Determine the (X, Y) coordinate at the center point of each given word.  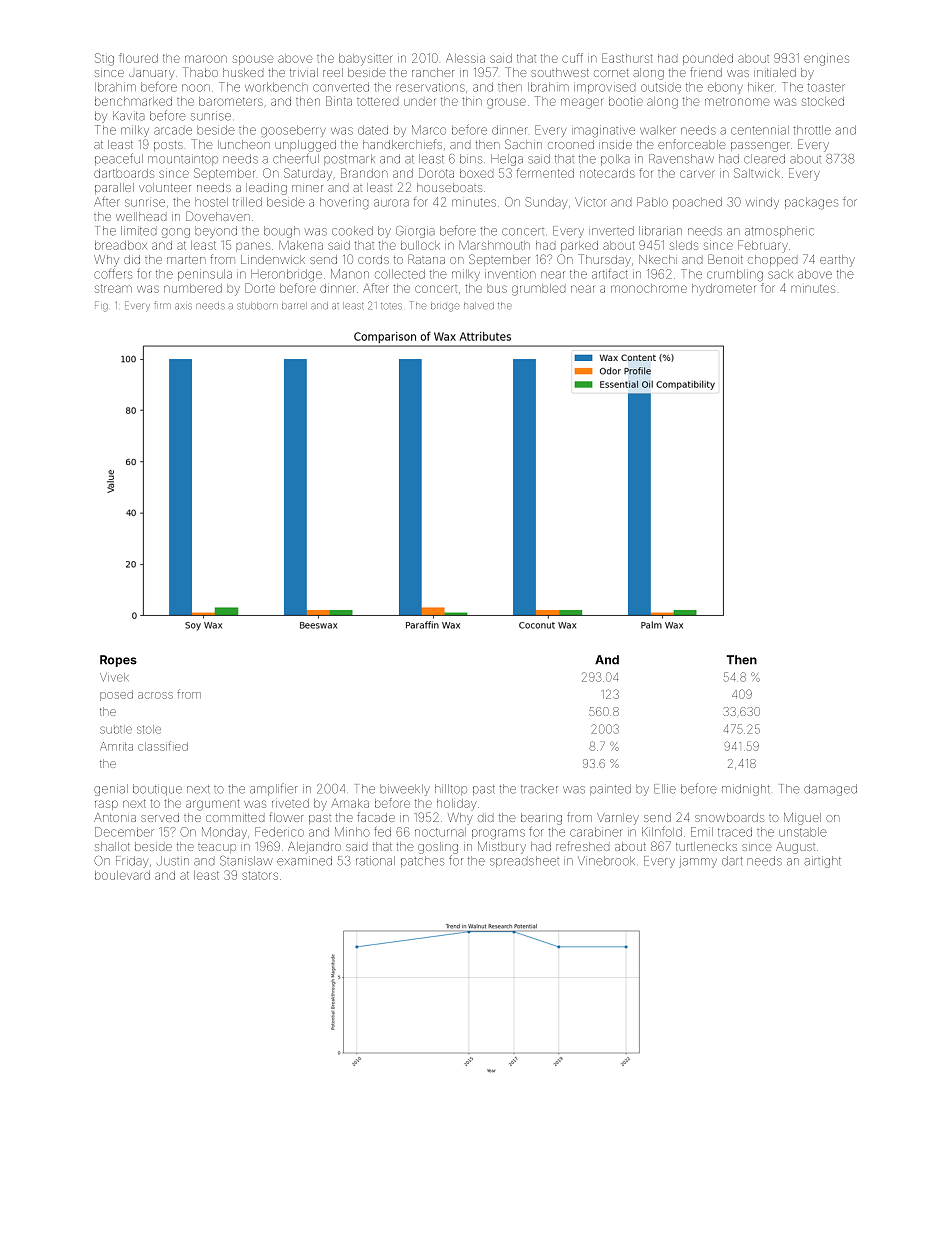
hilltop (451, 789)
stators (260, 875)
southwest (560, 72)
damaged (830, 790)
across (155, 695)
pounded (708, 59)
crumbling (735, 275)
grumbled (538, 290)
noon (196, 88)
